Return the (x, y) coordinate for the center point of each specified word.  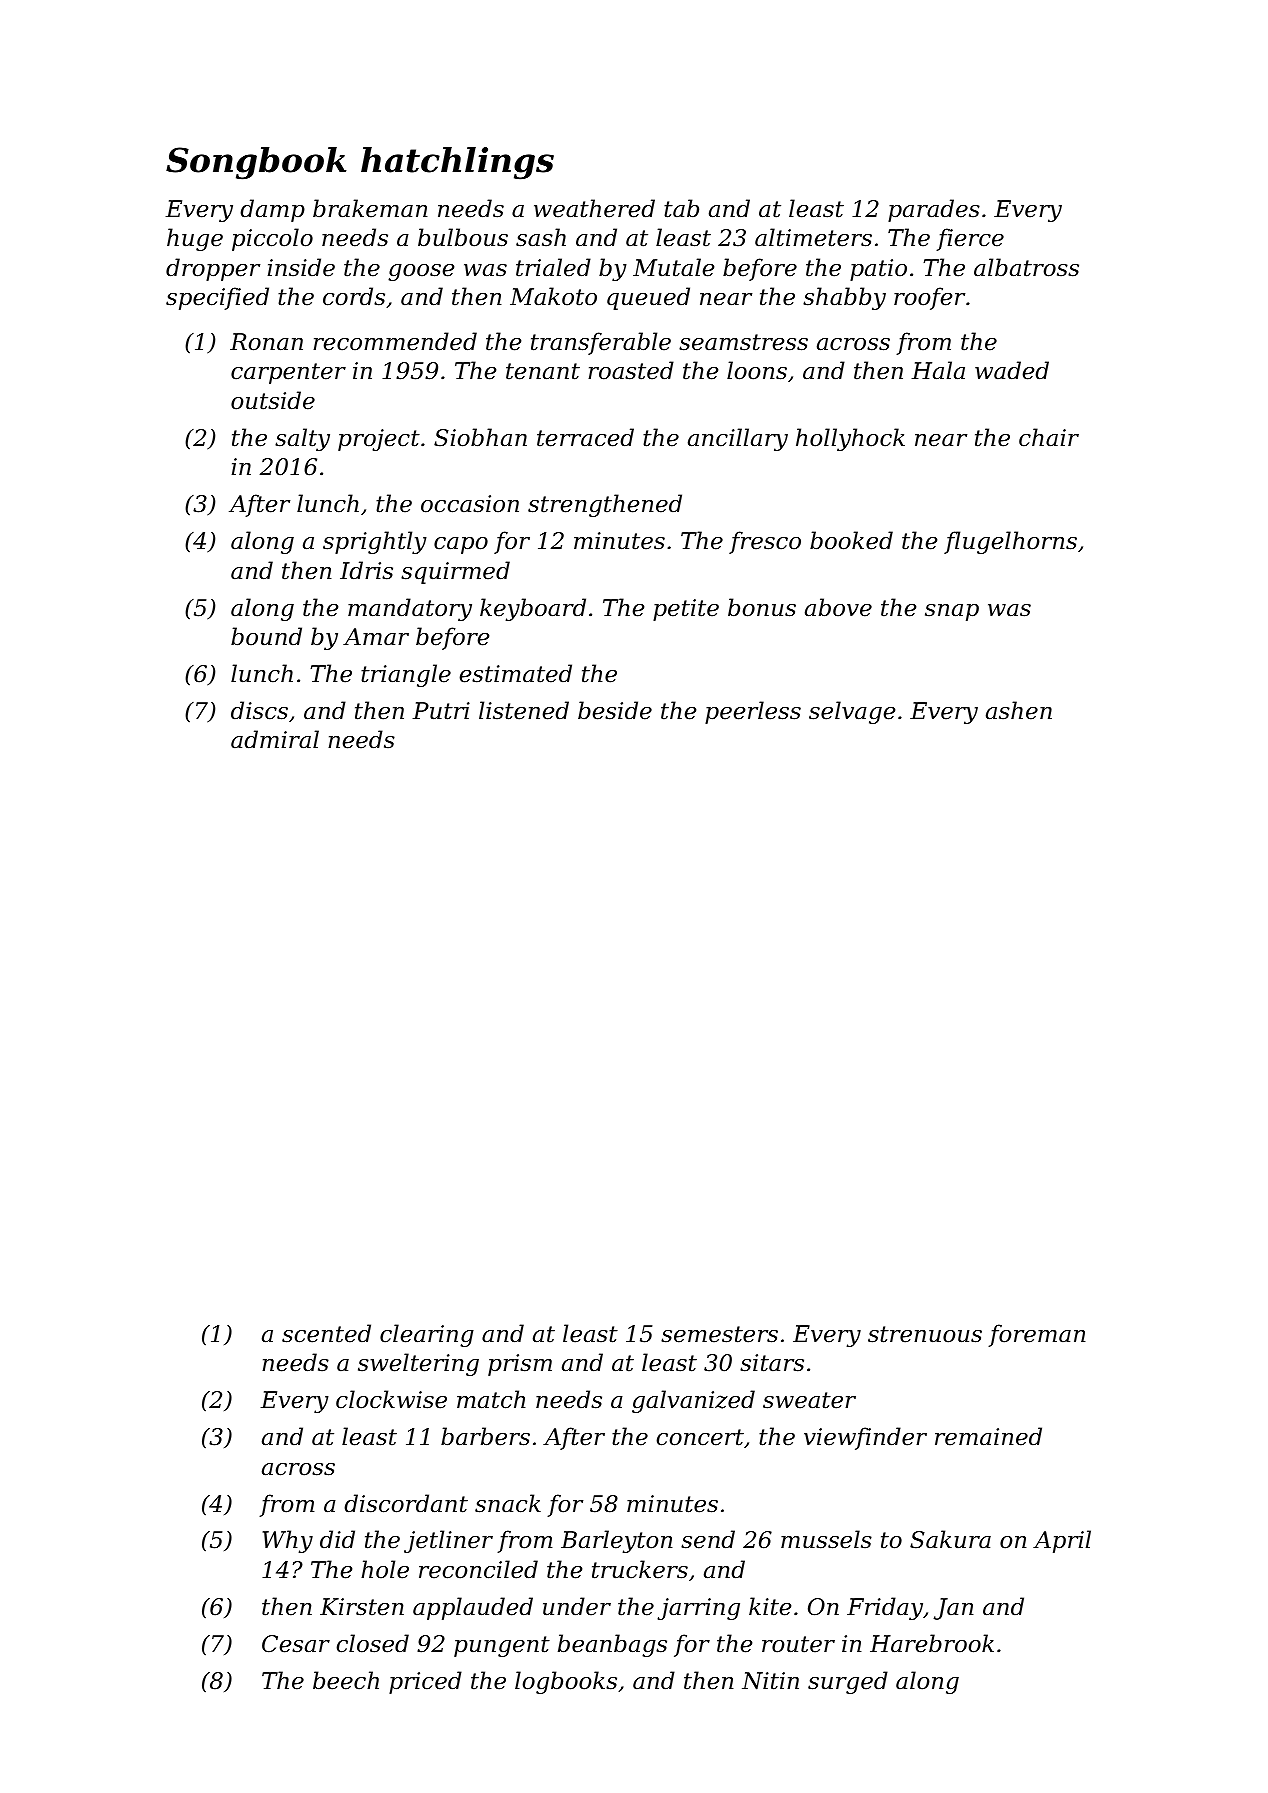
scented (326, 1333)
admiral (275, 739)
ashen (1019, 710)
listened (524, 710)
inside (301, 267)
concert (700, 1437)
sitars (772, 1363)
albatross (1026, 267)
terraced (585, 437)
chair (1049, 437)
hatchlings (457, 163)
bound (266, 636)
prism (520, 1365)
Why (288, 1541)
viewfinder (865, 1438)
